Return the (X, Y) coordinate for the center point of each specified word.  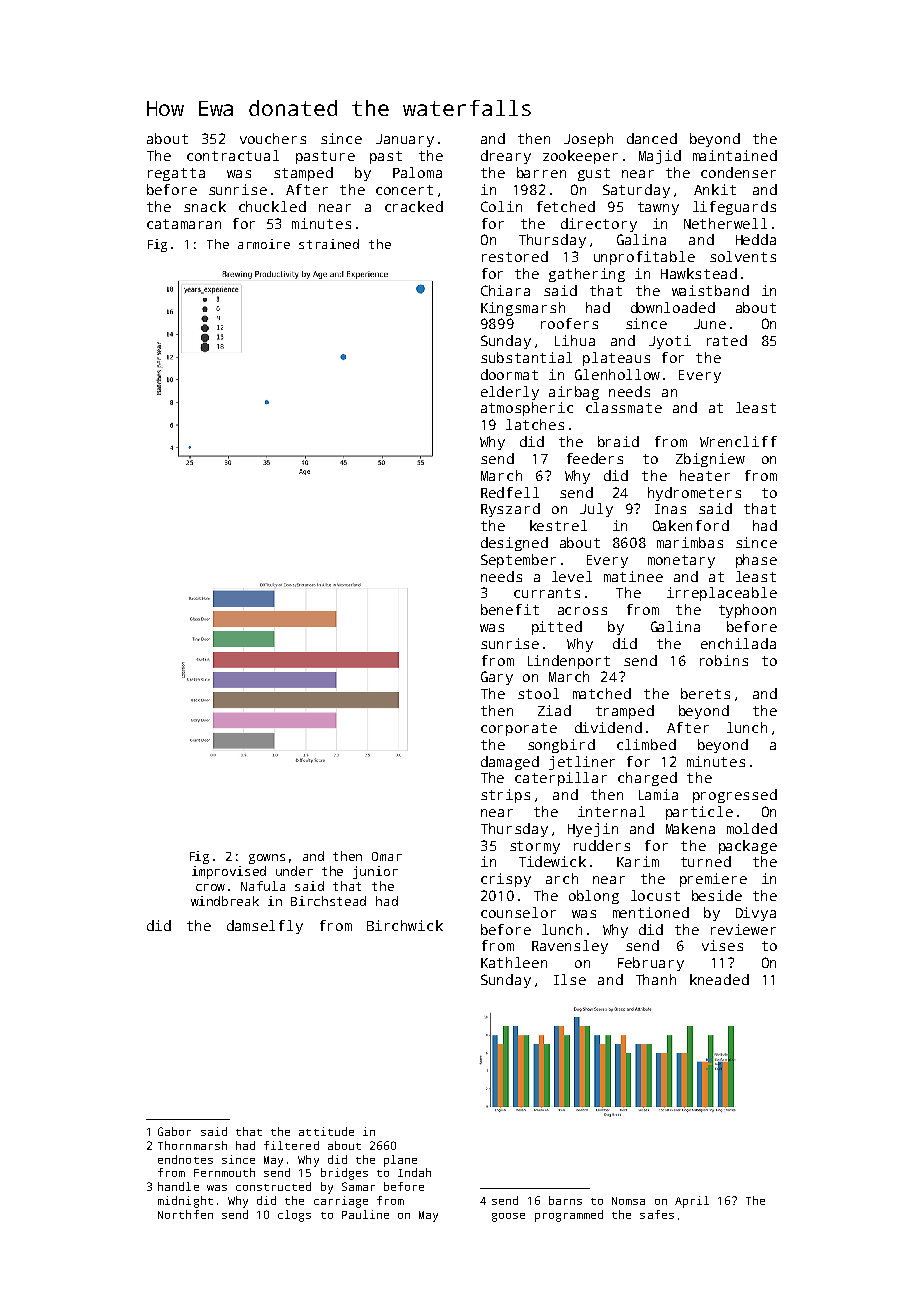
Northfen (185, 1214)
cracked (414, 206)
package (748, 847)
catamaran (184, 224)
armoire (264, 244)
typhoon (747, 611)
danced (652, 138)
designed (514, 544)
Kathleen (514, 962)
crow (210, 887)
